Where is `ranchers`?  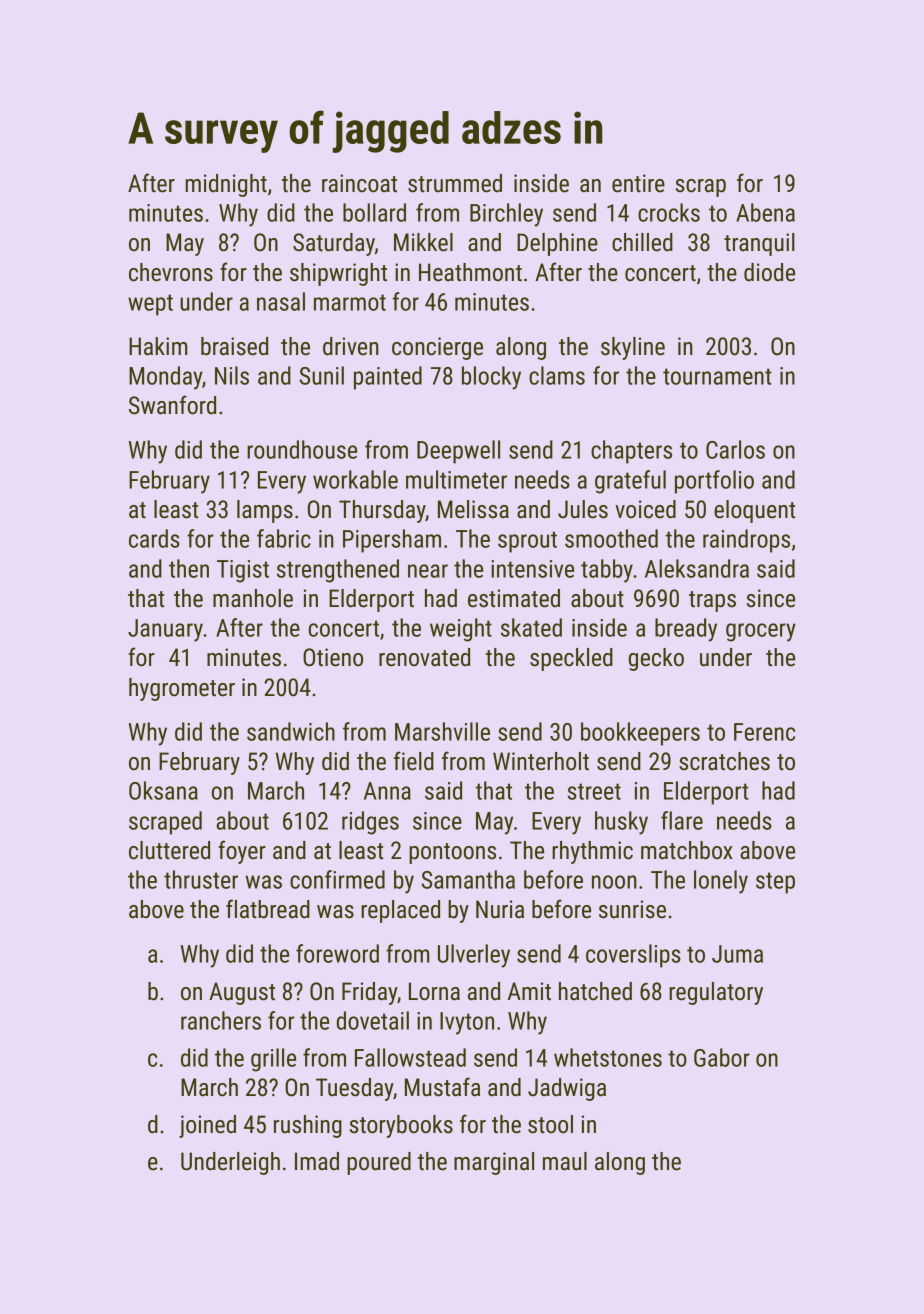
ranchers is located at coordinates (221, 1020).
